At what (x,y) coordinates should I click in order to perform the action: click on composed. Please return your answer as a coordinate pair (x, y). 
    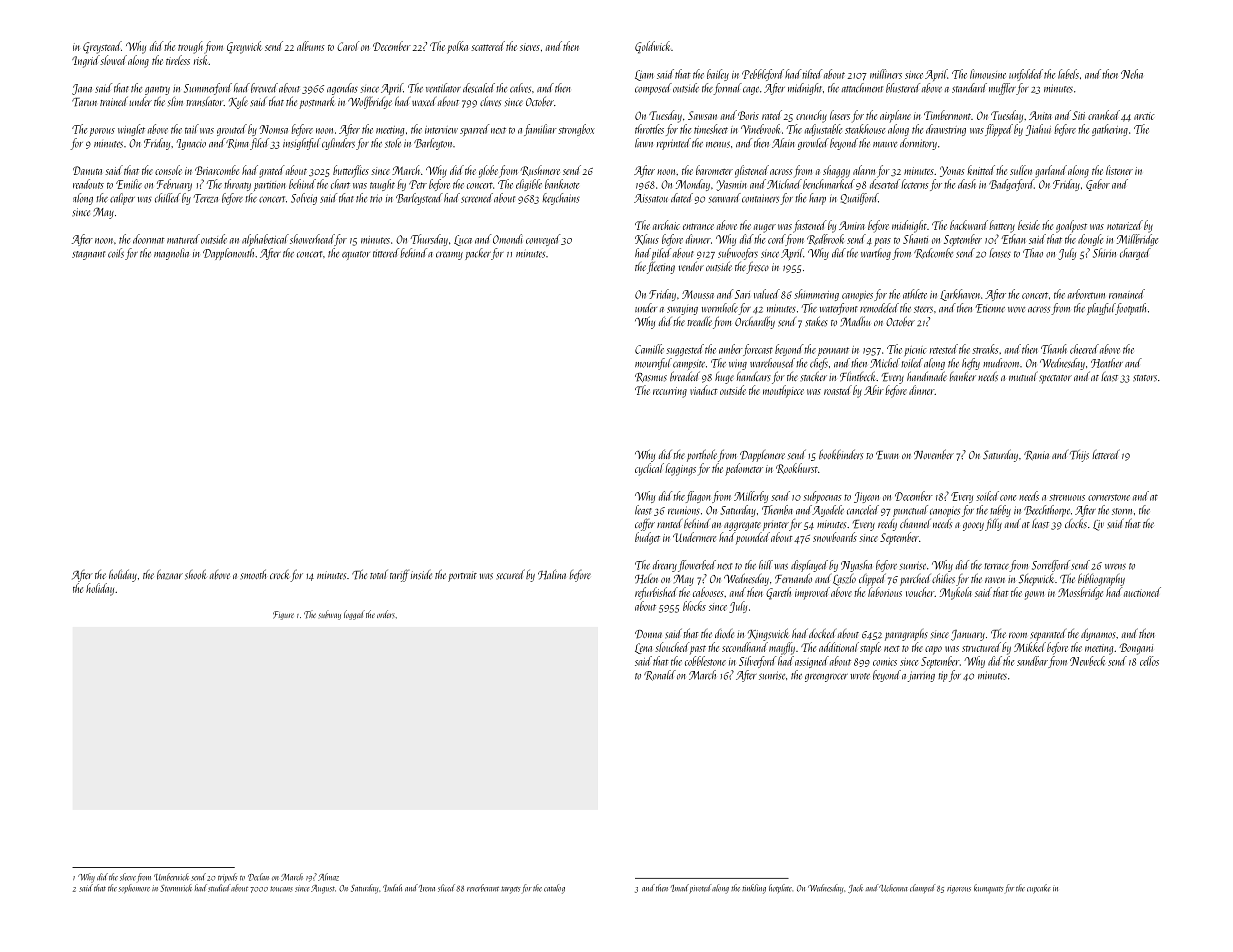
    Looking at the image, I should click on (653, 89).
